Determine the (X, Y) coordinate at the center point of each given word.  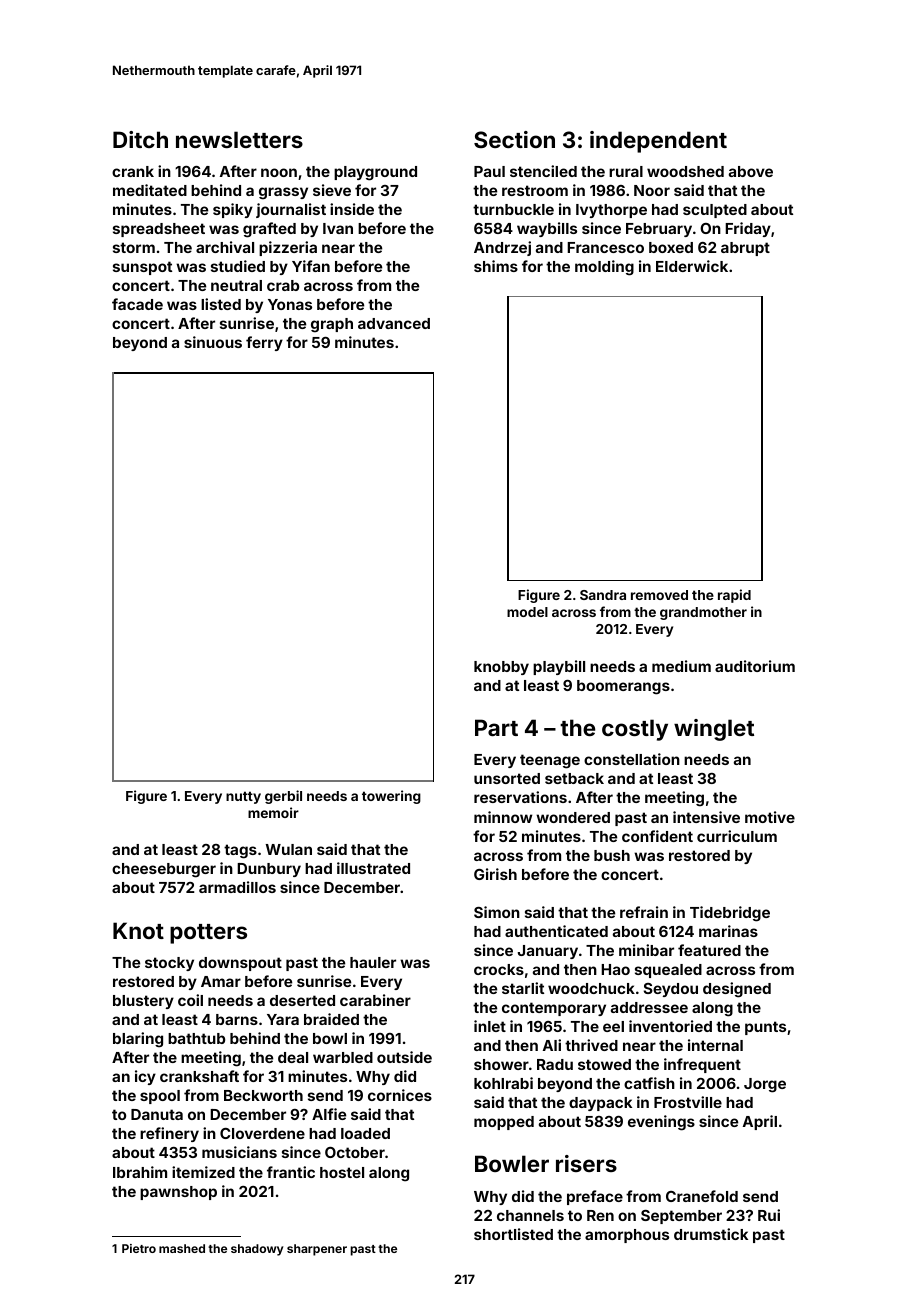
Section (514, 139)
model (527, 612)
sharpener (317, 1250)
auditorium (755, 666)
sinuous (213, 342)
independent (658, 142)
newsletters (239, 139)
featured (709, 950)
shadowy (257, 1250)
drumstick (711, 1234)
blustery (143, 1002)
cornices (400, 1095)
